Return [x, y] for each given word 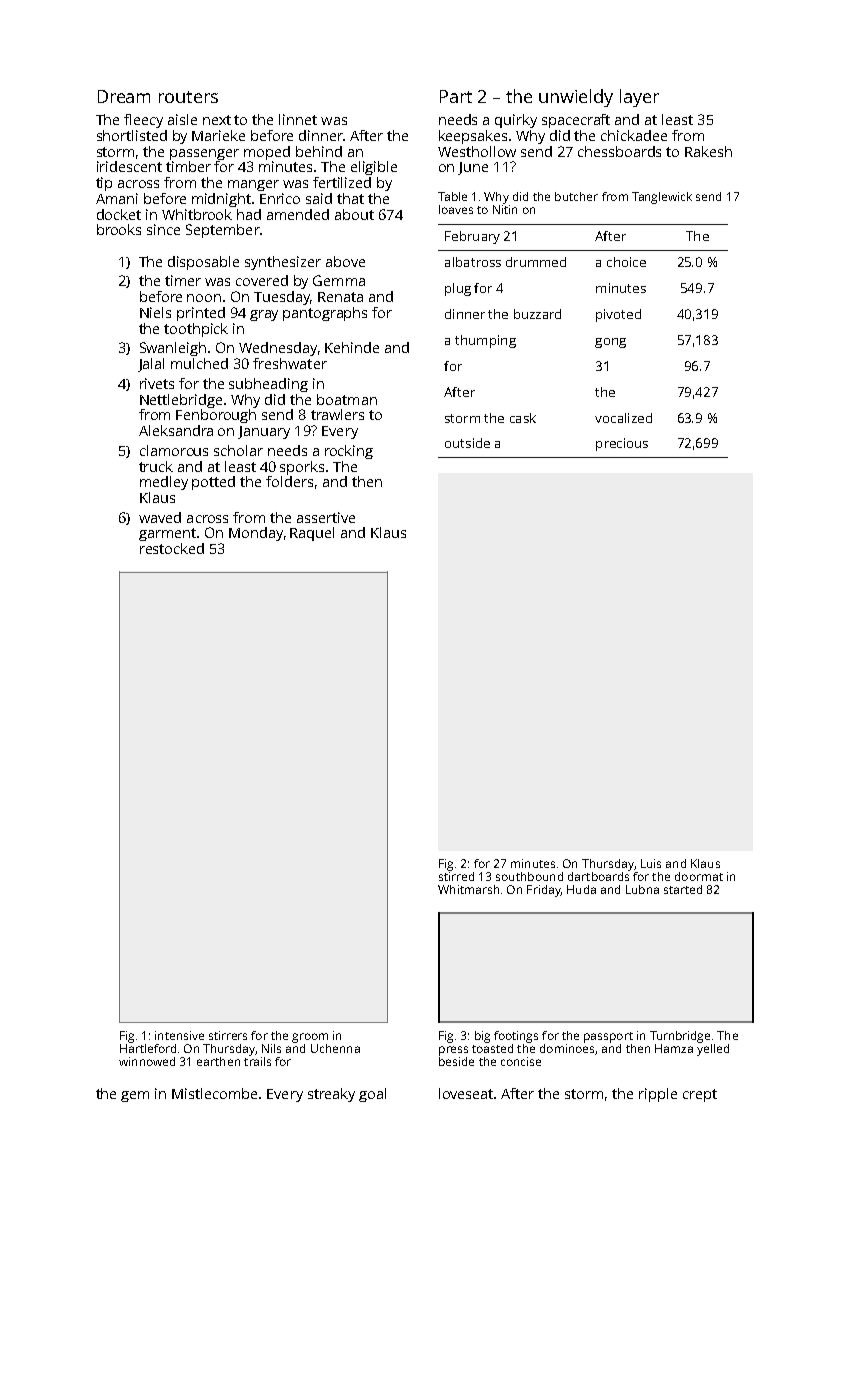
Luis [651, 863]
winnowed [147, 1061]
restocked [172, 548]
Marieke [218, 135]
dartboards [598, 876]
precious [622, 444]
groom [310, 1038]
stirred [456, 876]
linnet [298, 119]
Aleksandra [176, 430]
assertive [326, 517]
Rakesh [708, 151]
